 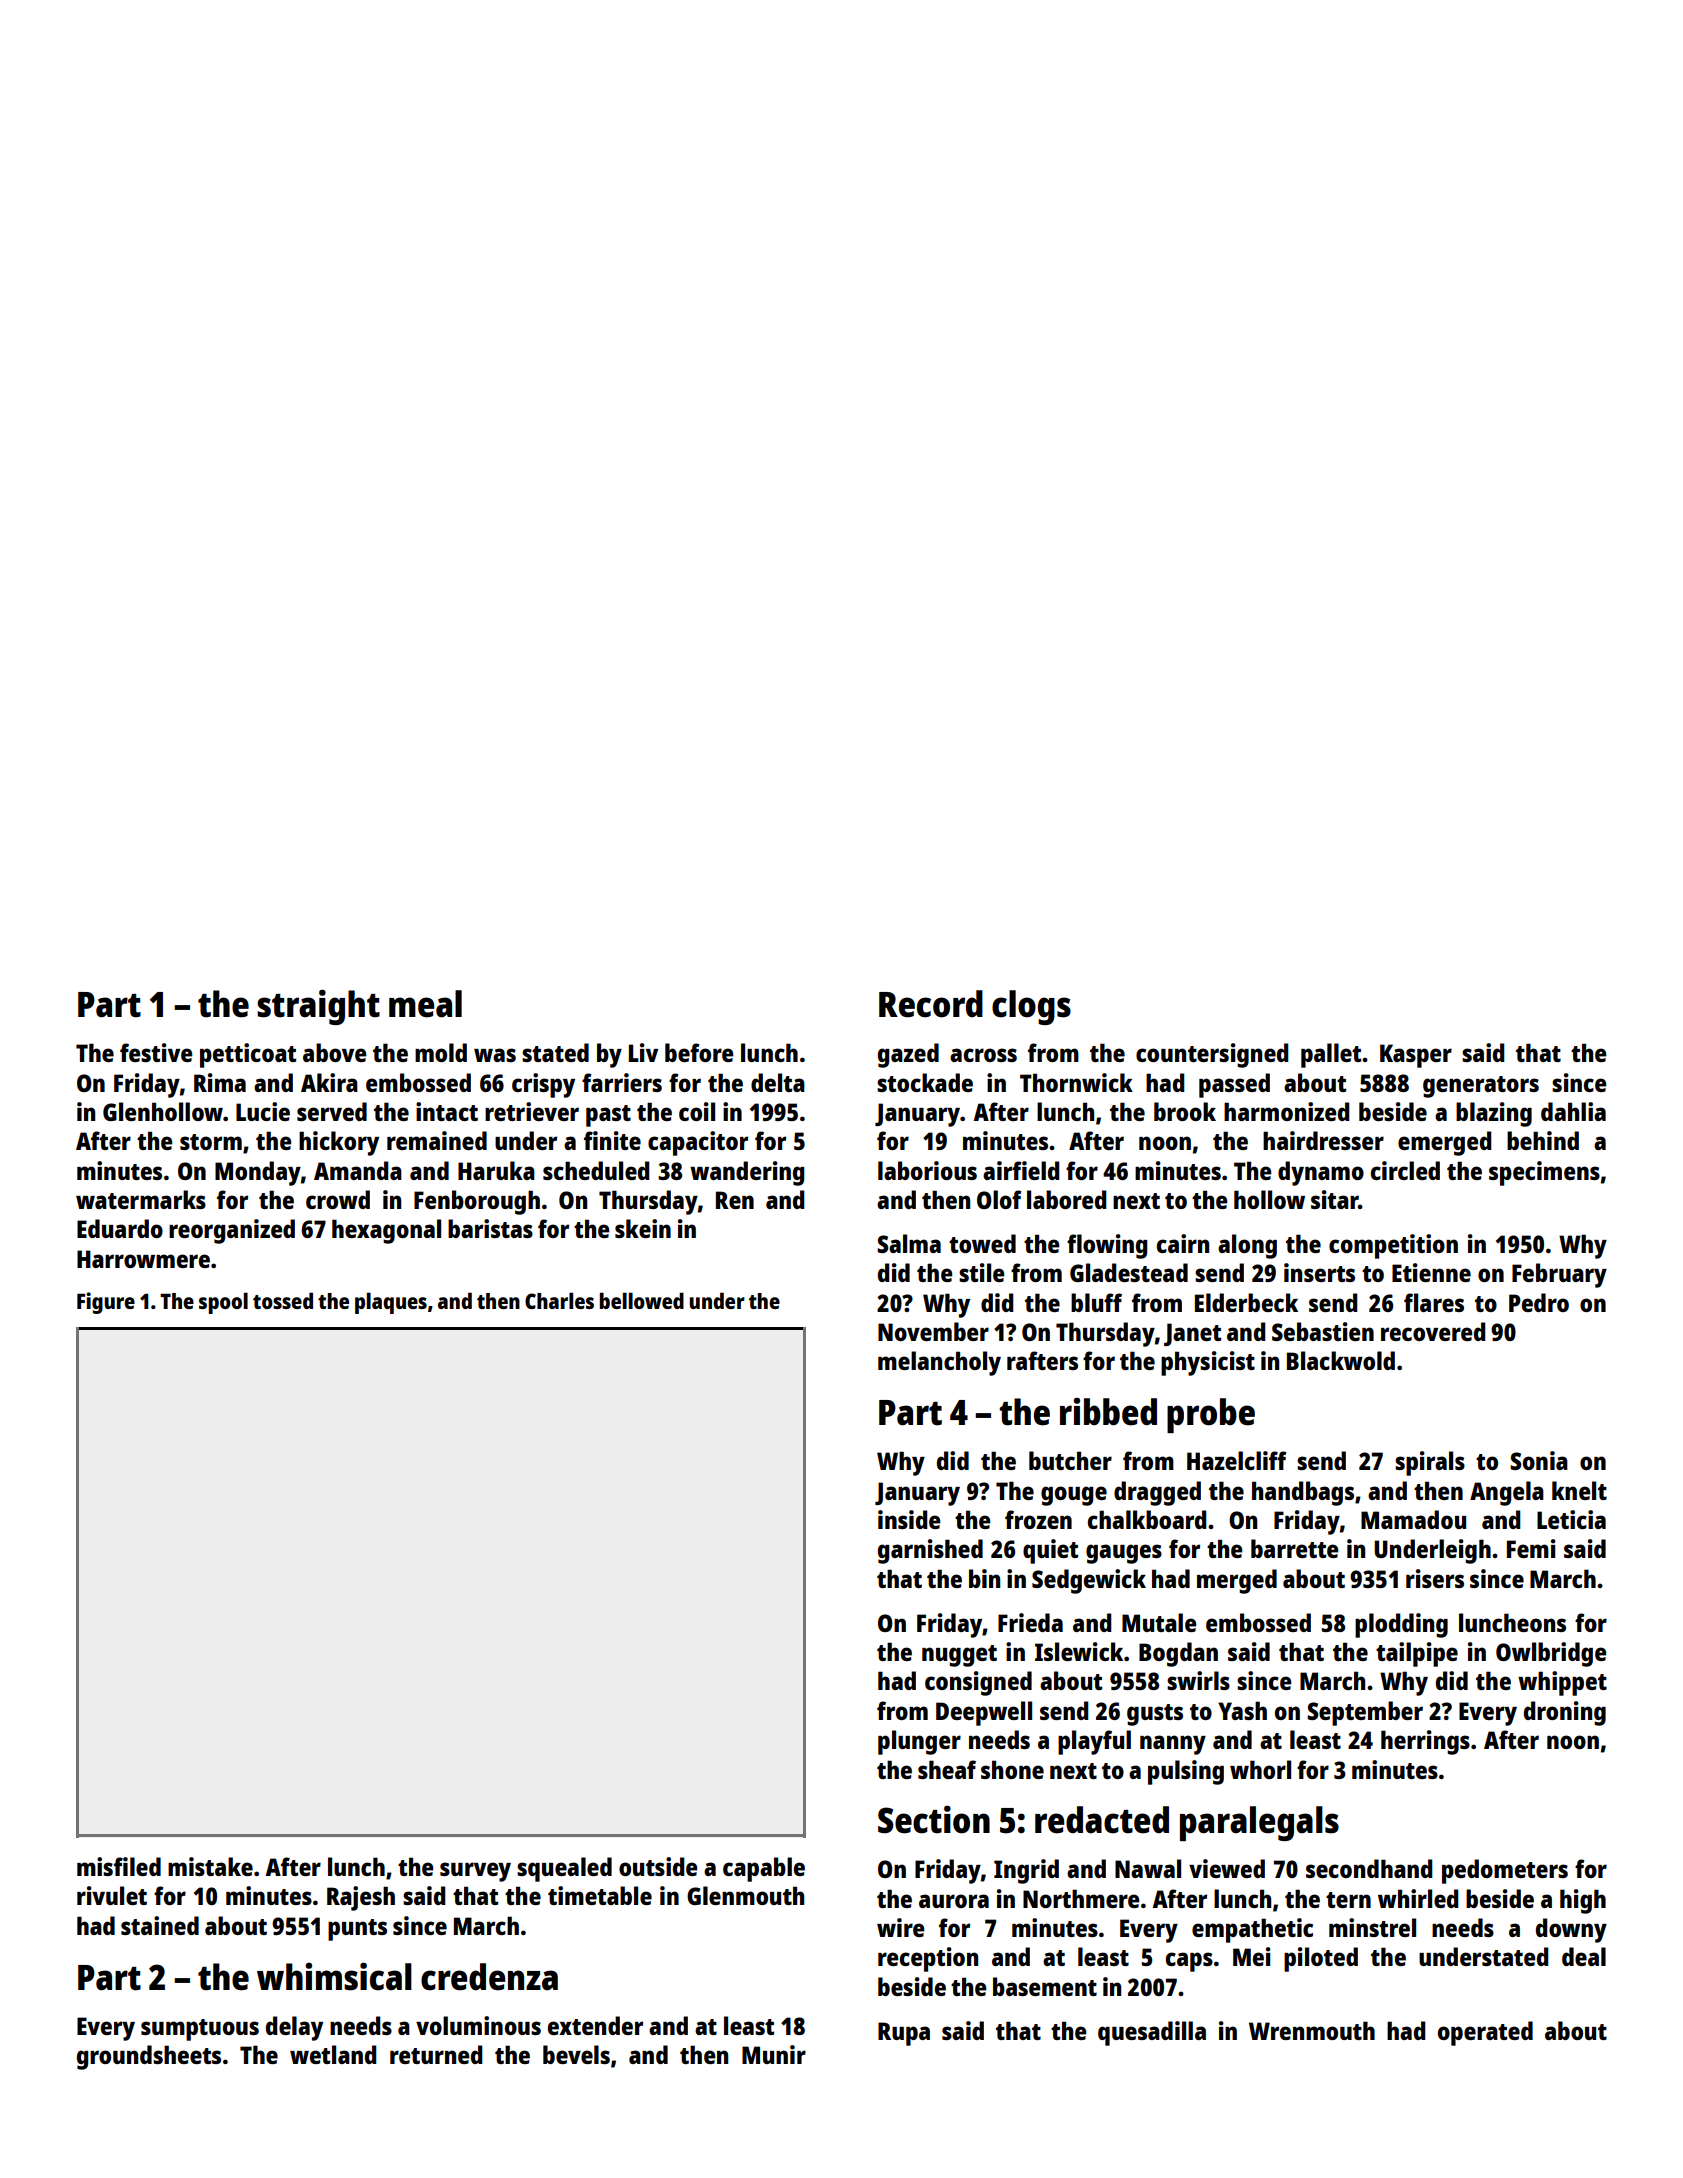 I want to click on Kasper, so click(x=1416, y=1056).
